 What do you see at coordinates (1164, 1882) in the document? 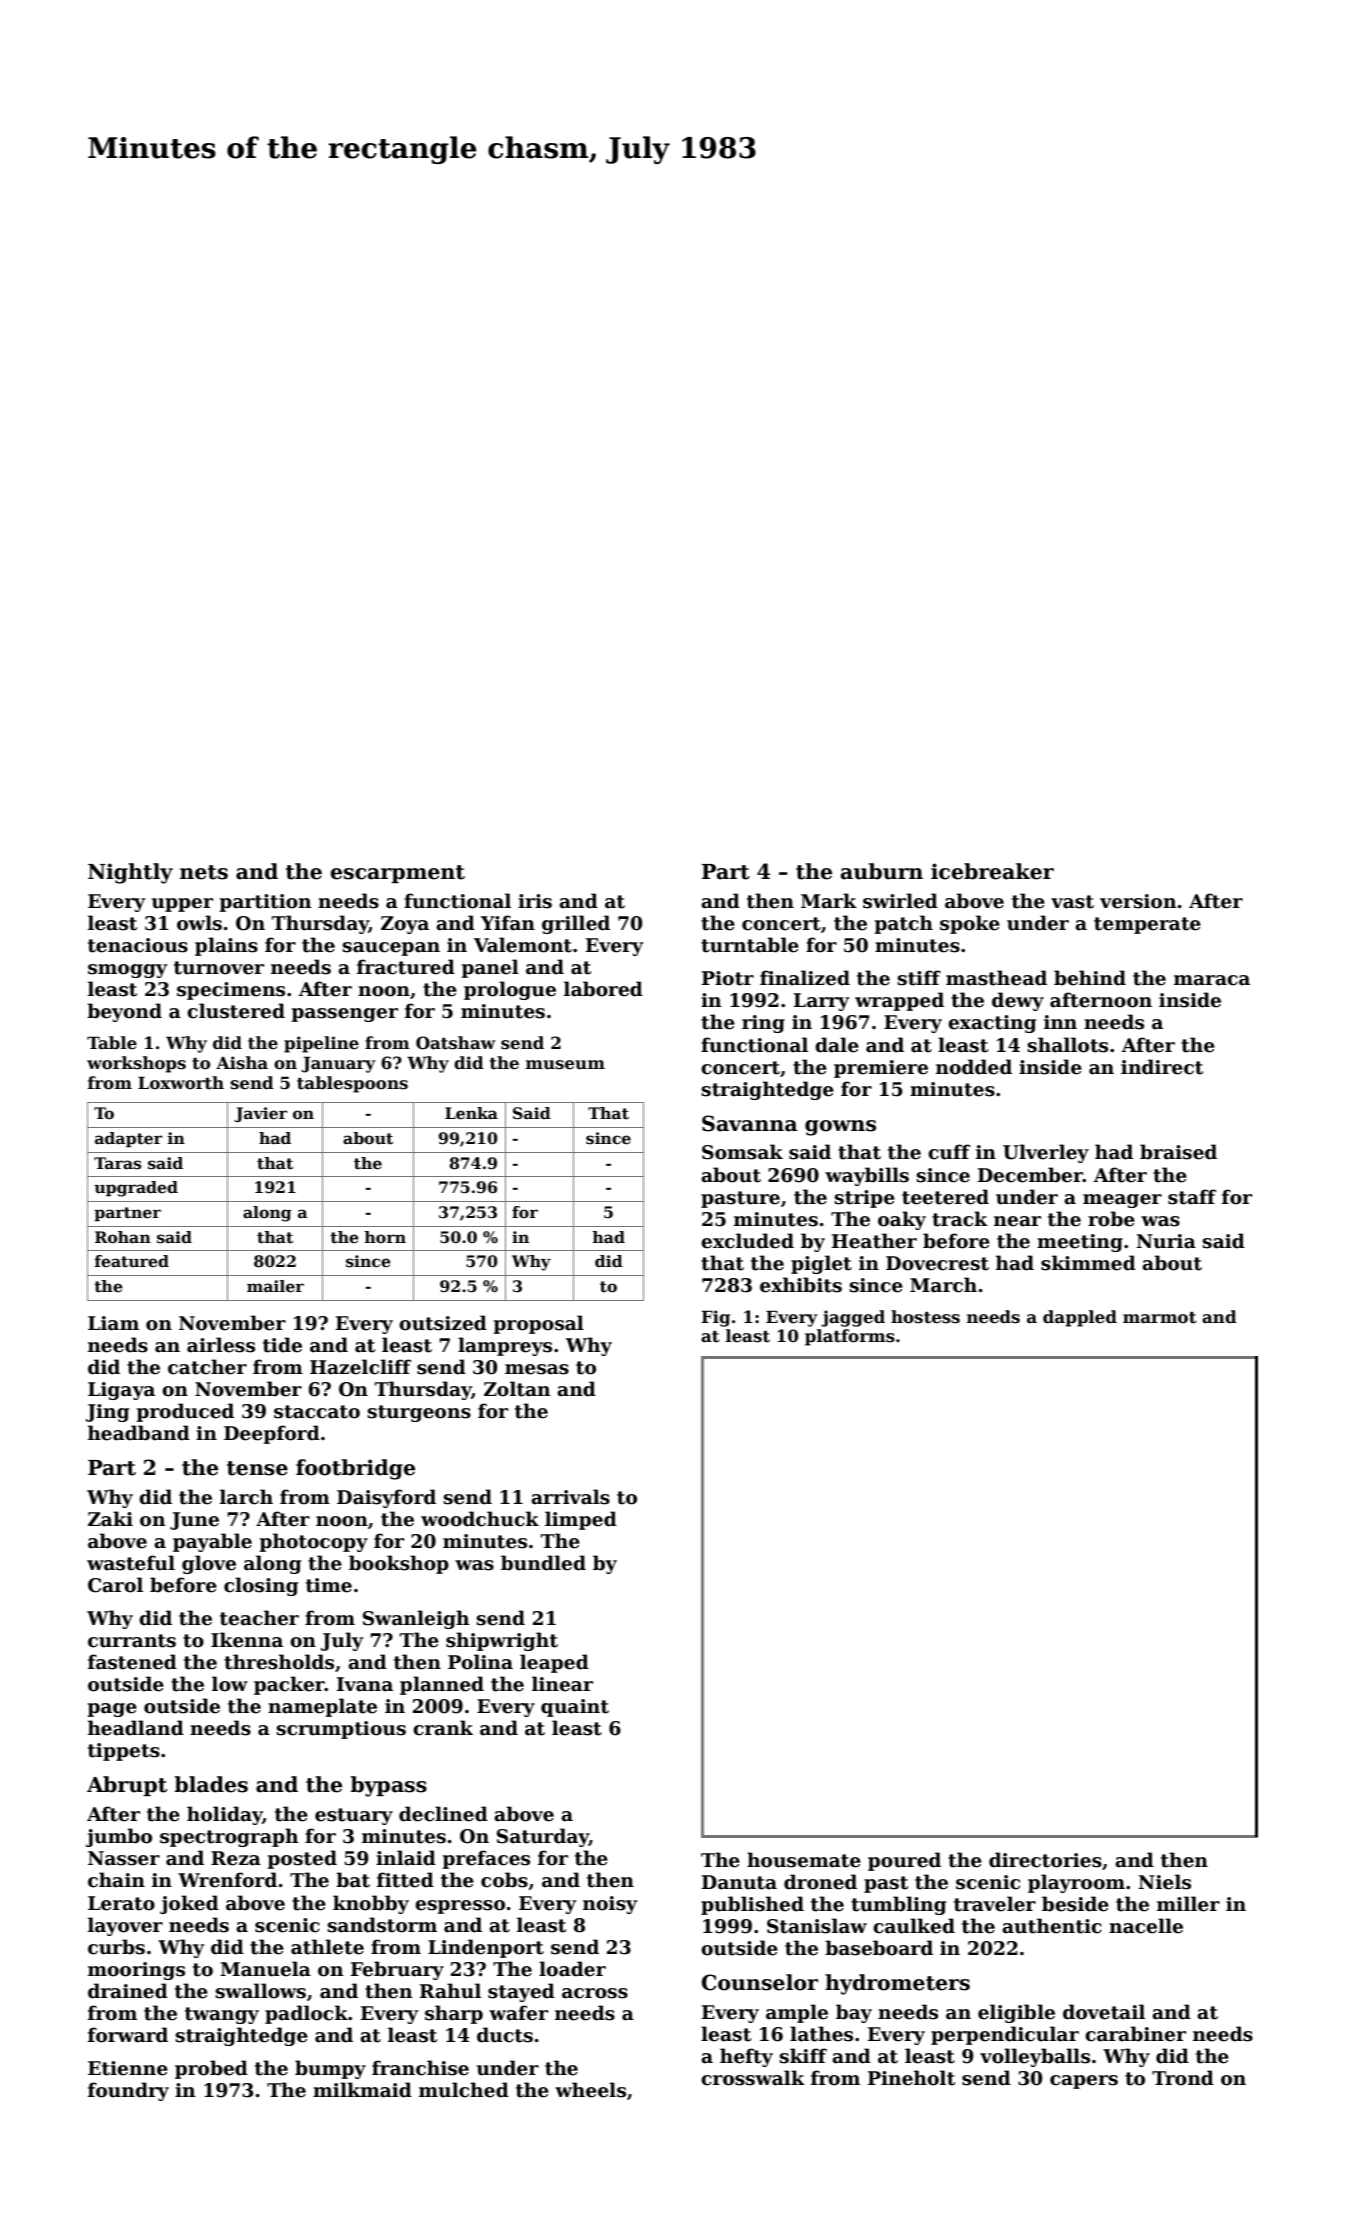
I see `Niels` at bounding box center [1164, 1882].
